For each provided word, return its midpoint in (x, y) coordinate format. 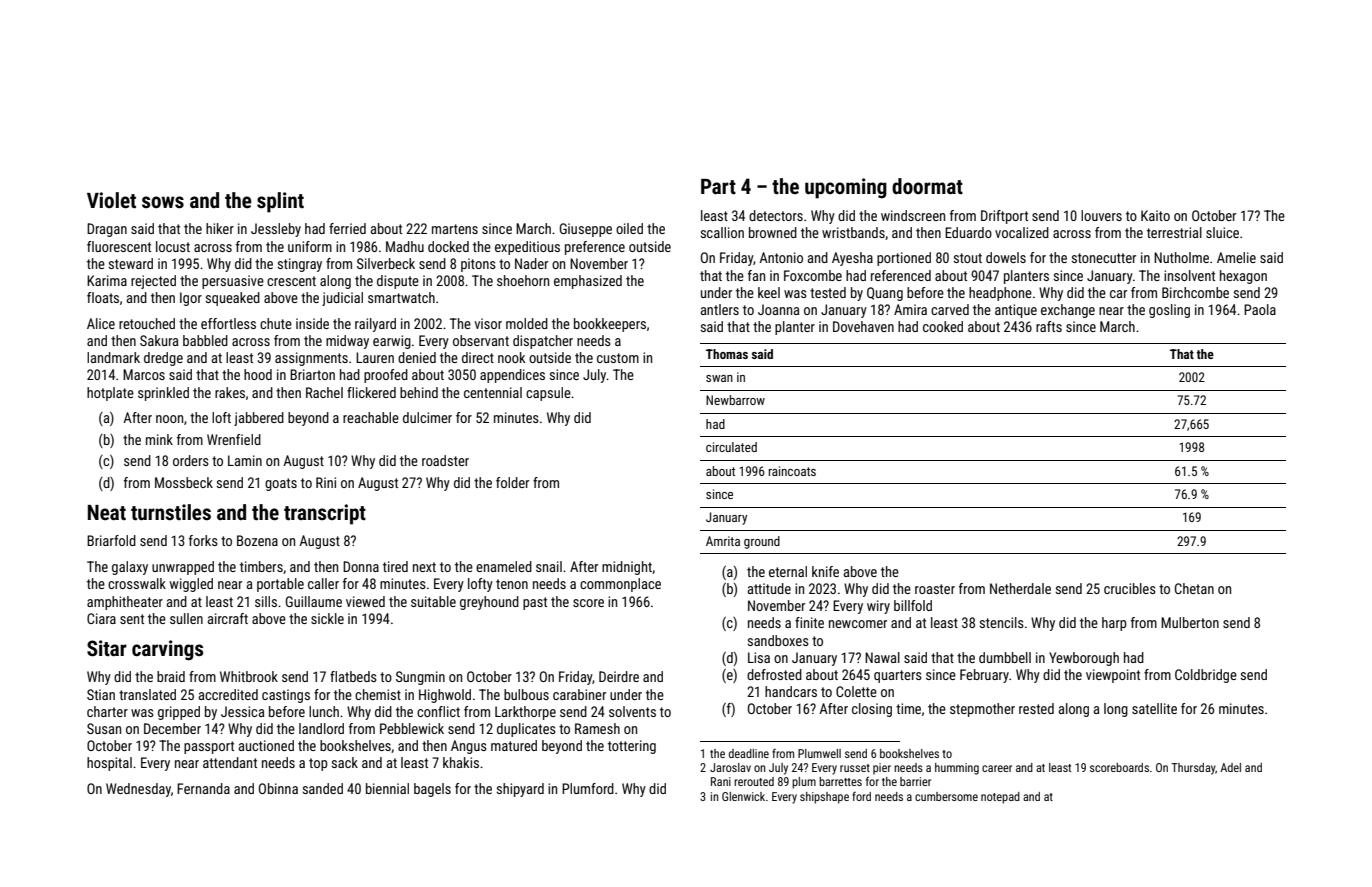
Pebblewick (412, 728)
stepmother (982, 710)
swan (719, 378)
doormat (927, 186)
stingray (300, 265)
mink (159, 439)
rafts (1049, 326)
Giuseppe (586, 230)
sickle (327, 618)
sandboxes (778, 640)
